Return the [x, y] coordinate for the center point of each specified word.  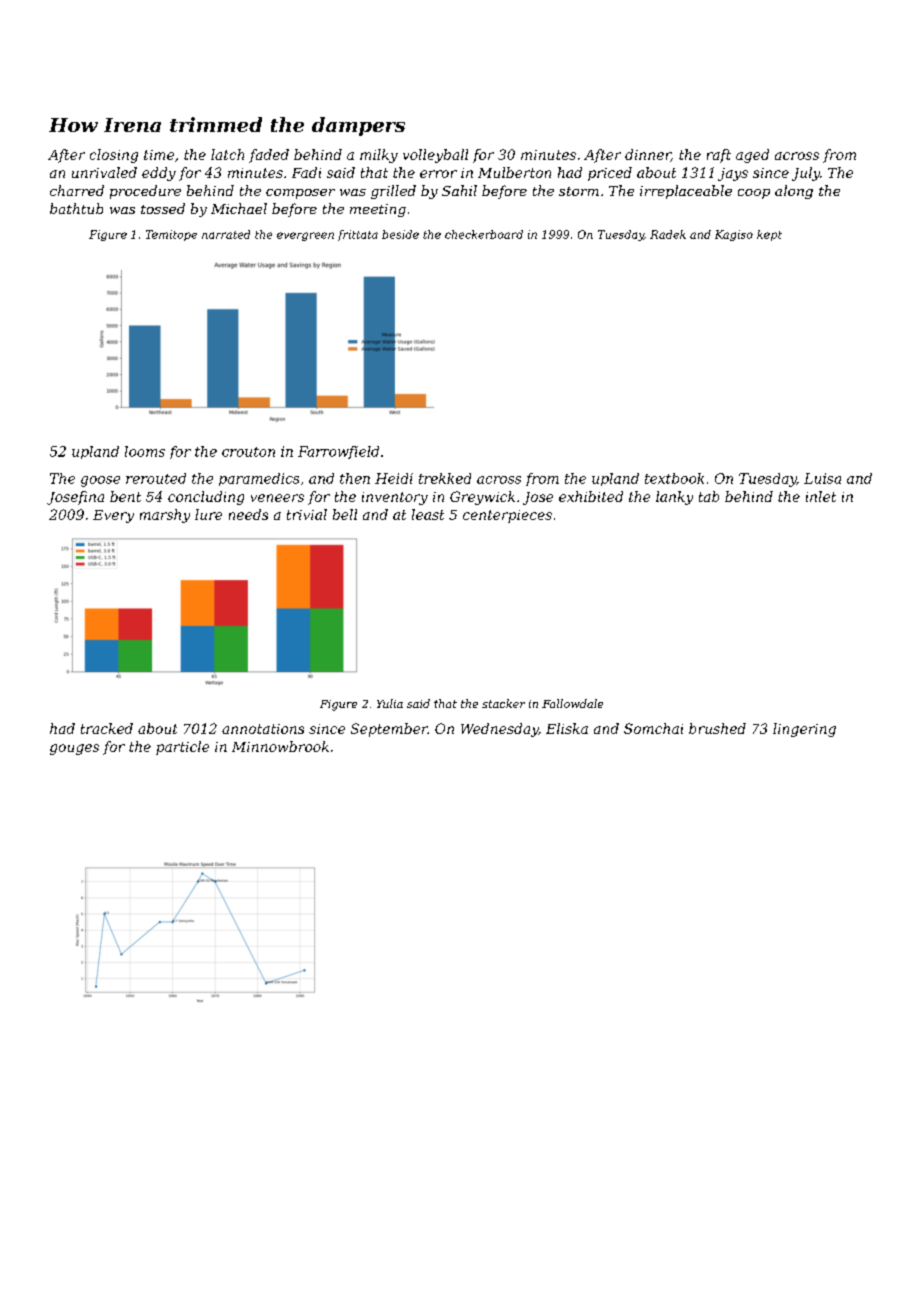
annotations [263, 729]
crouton [248, 452]
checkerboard [484, 234]
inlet [821, 496]
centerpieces [507, 516]
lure [208, 514]
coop [754, 194]
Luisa [822, 478]
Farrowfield [338, 452]
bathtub [76, 208]
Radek [668, 234]
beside [400, 234]
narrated [226, 234]
